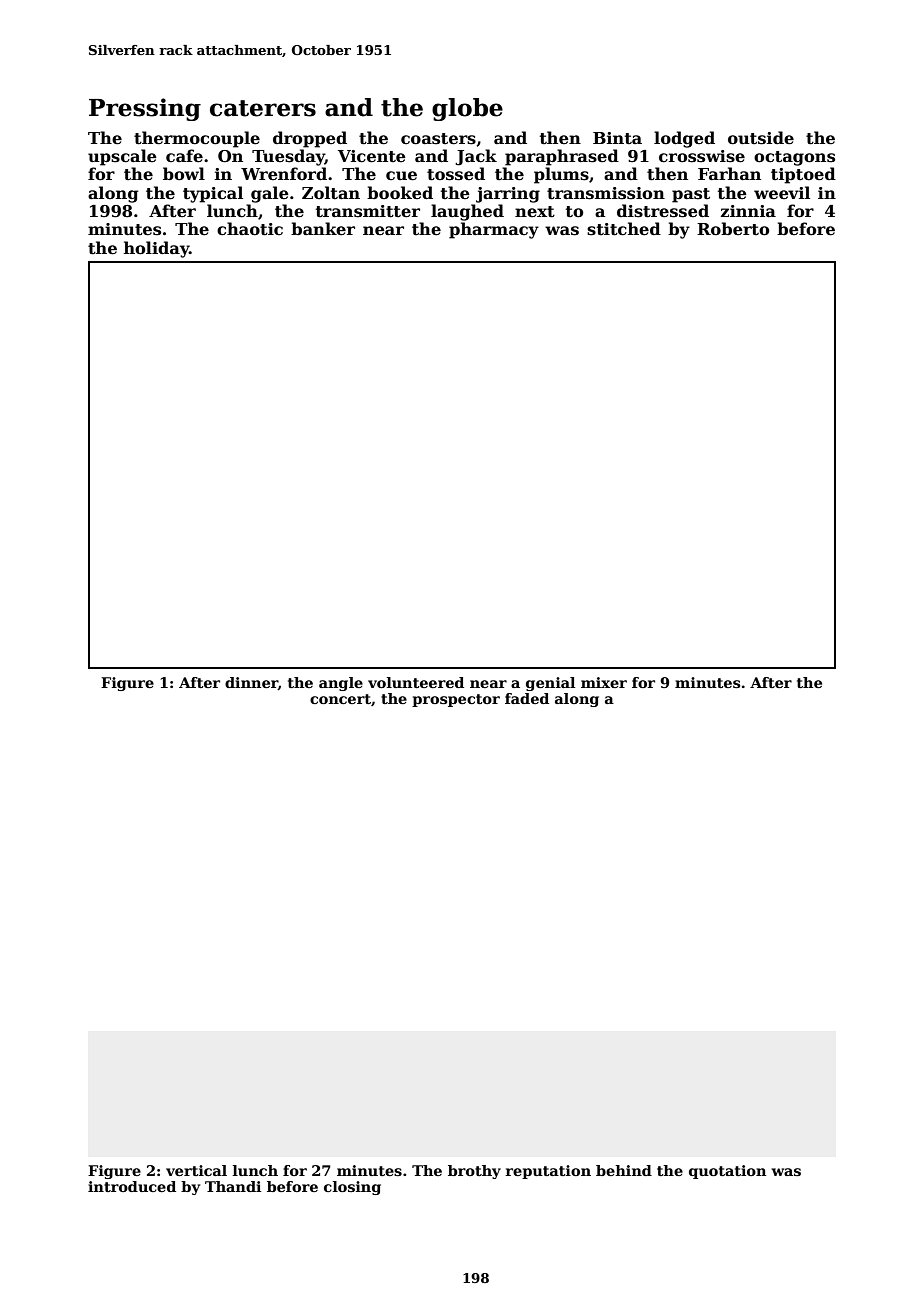  I want to click on stitched, so click(624, 229).
